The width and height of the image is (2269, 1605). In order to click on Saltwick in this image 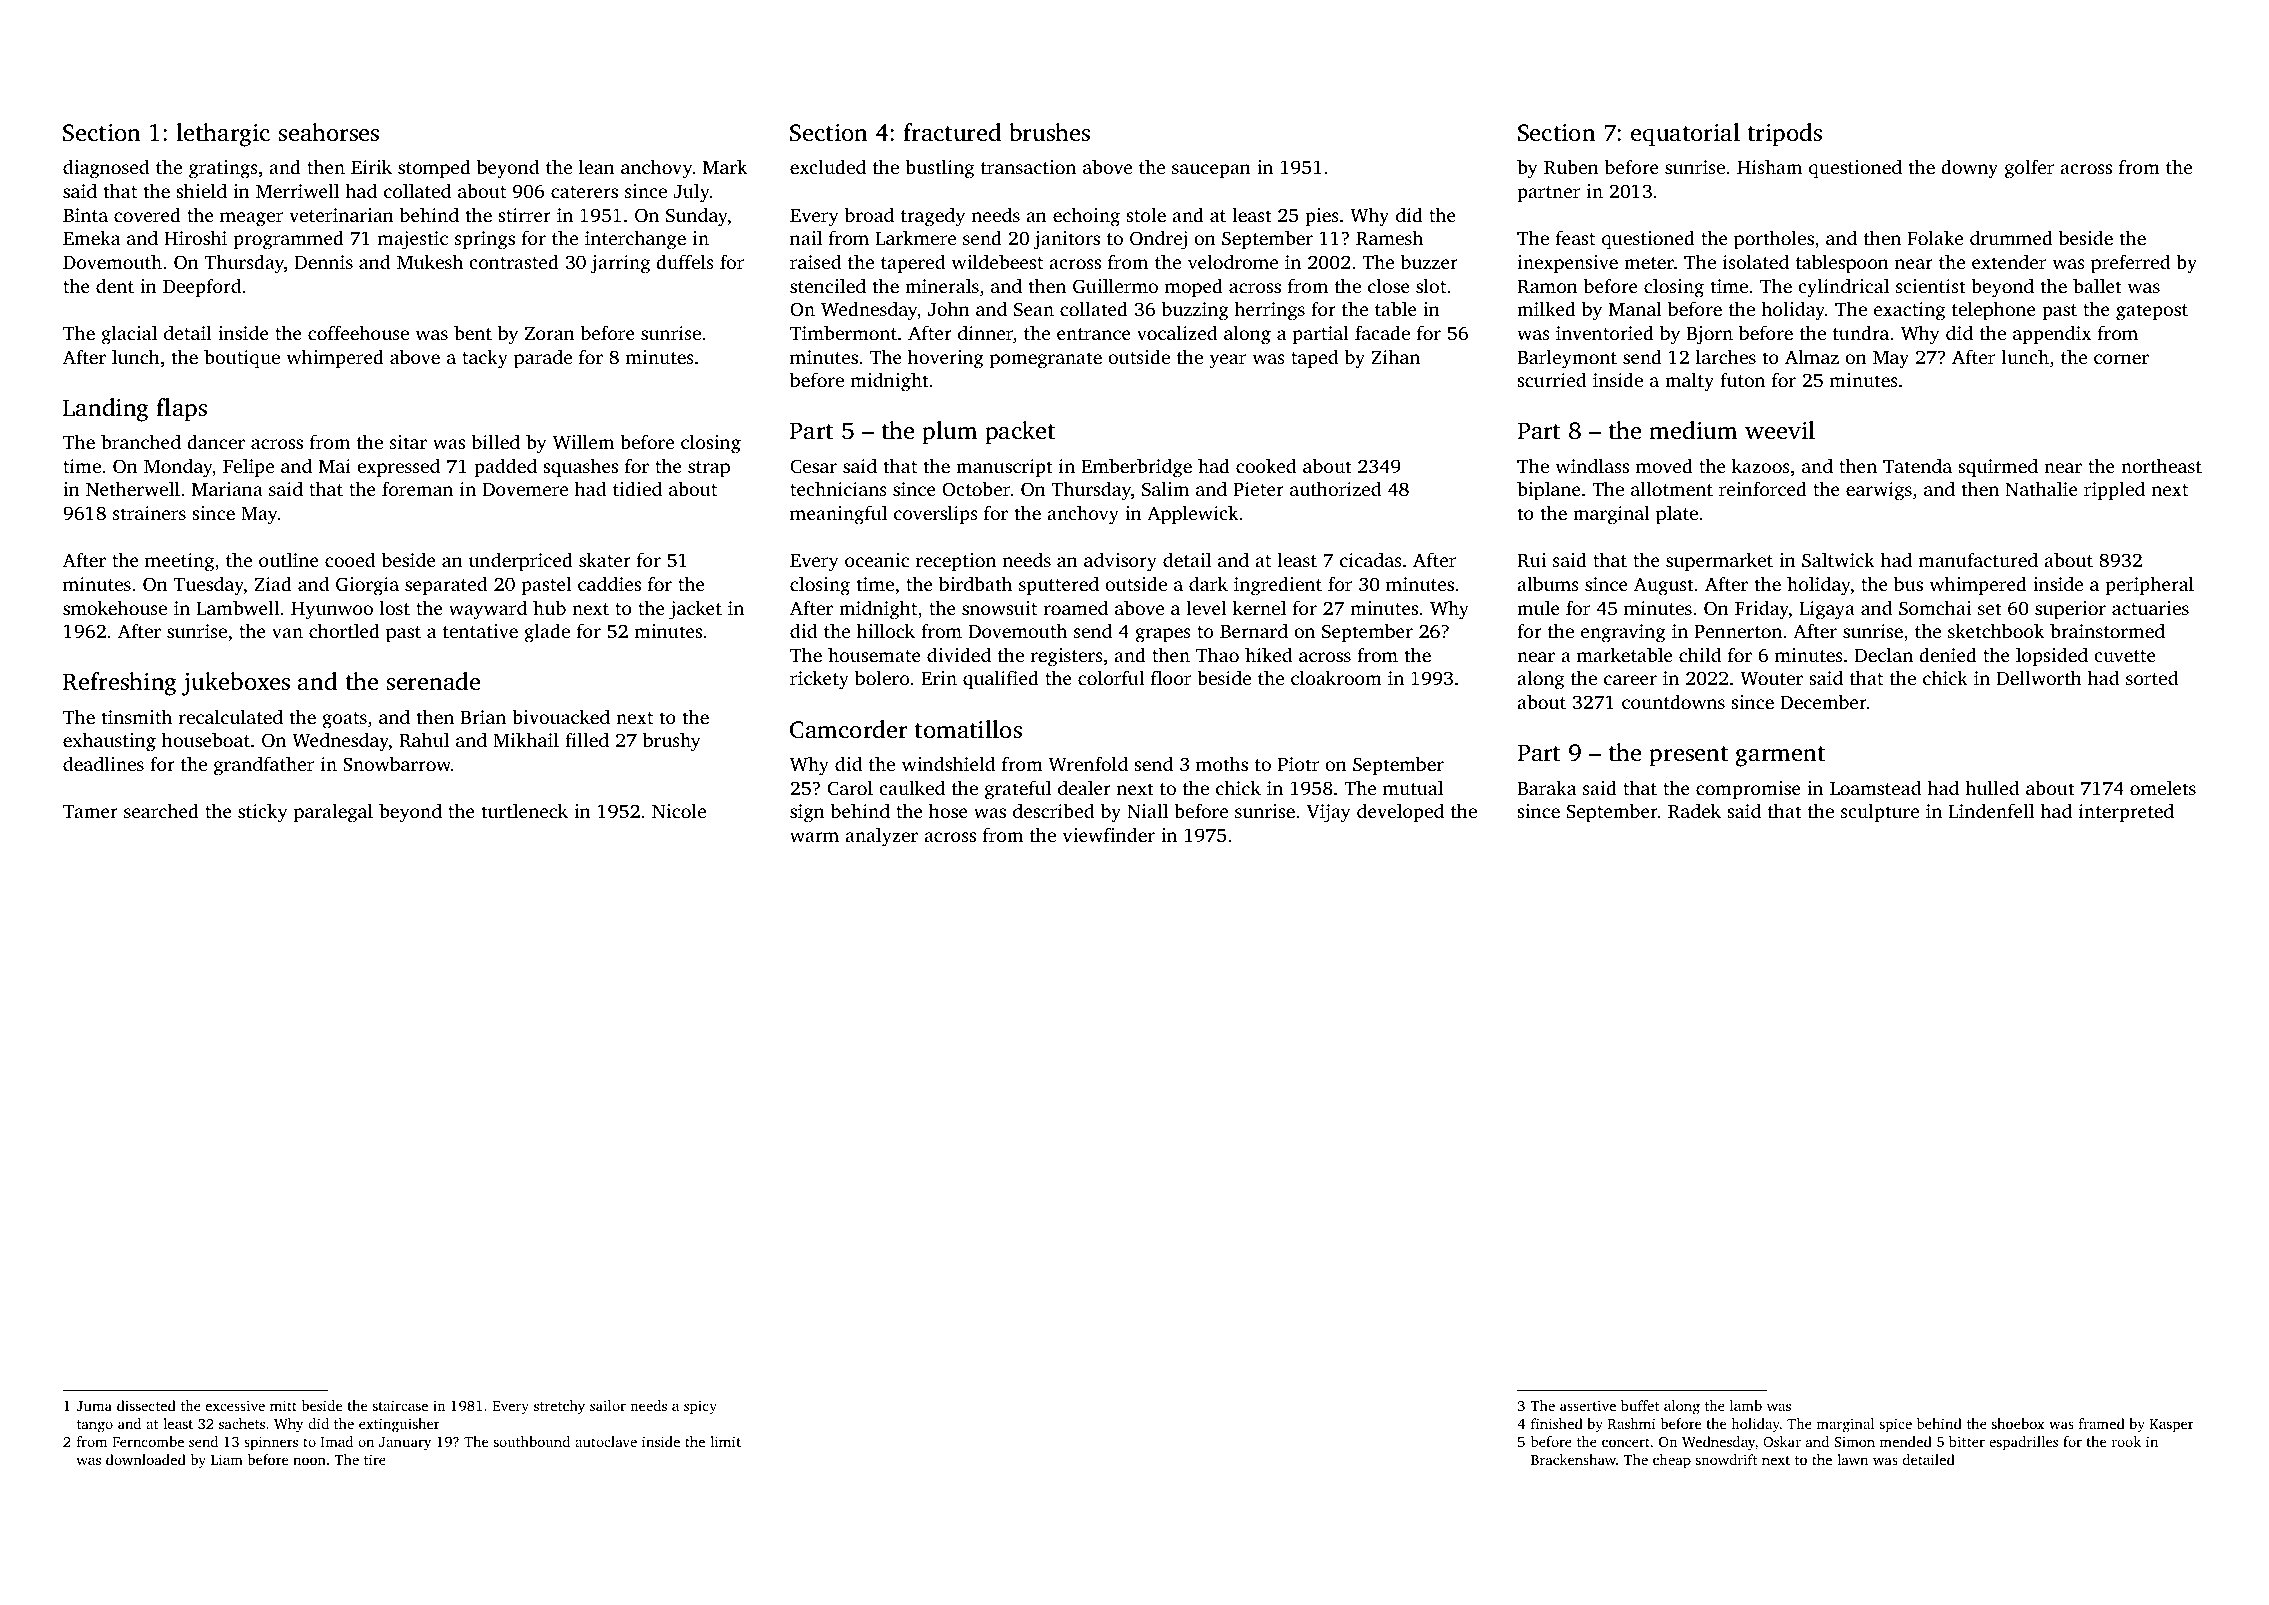, I will do `click(1838, 560)`.
